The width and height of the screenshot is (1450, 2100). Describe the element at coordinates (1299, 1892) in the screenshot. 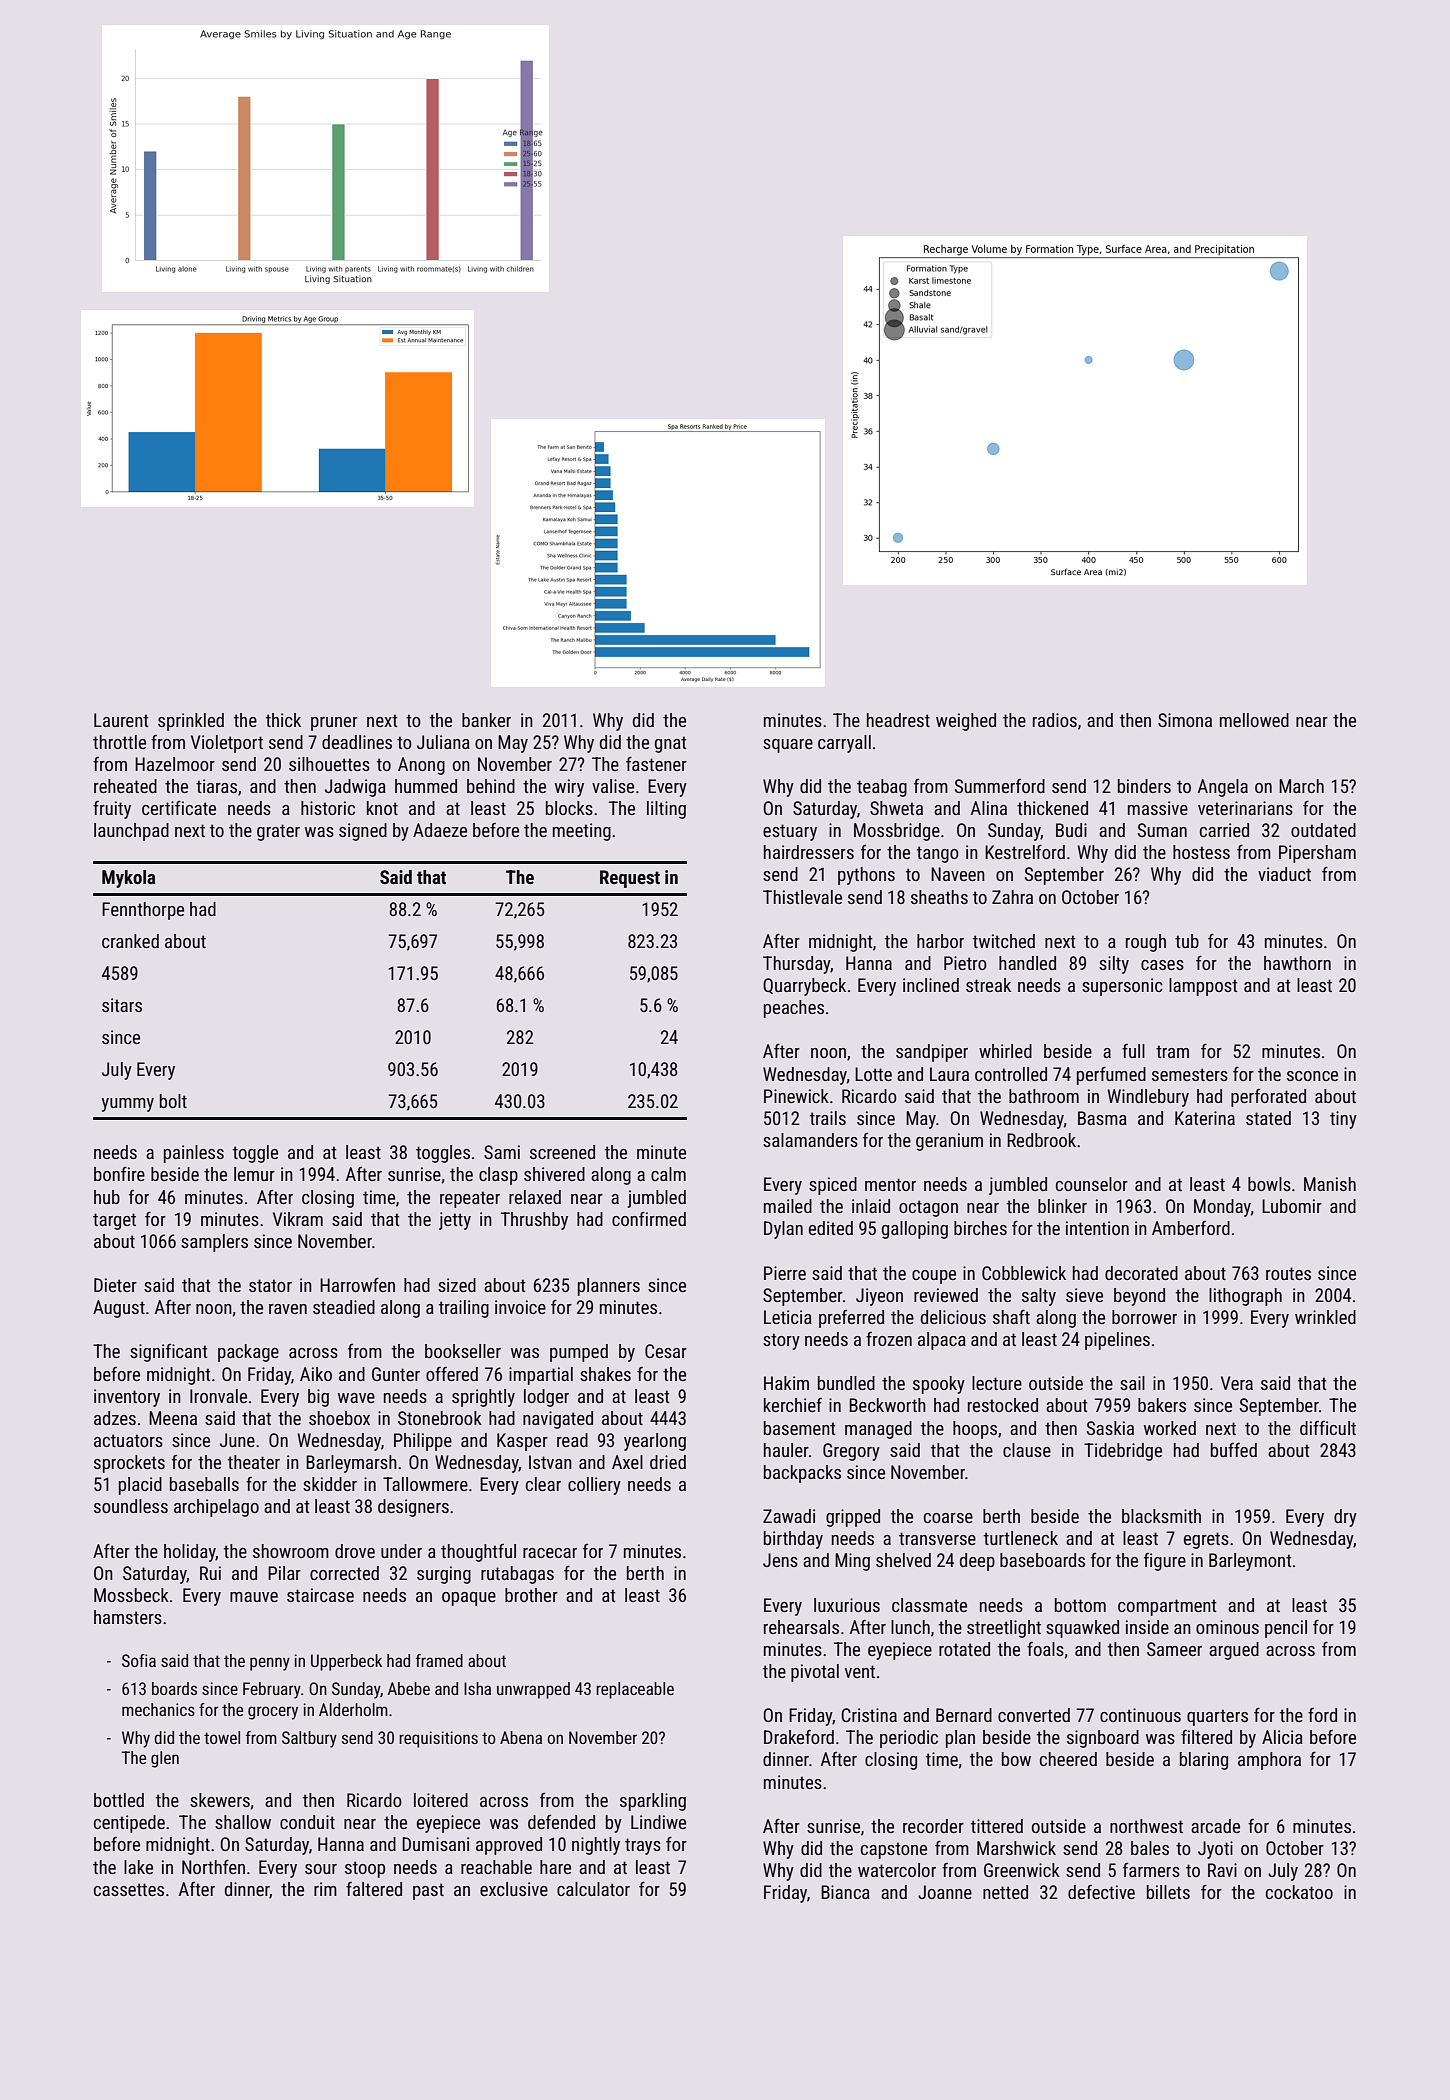

I see `cockatoo` at that location.
